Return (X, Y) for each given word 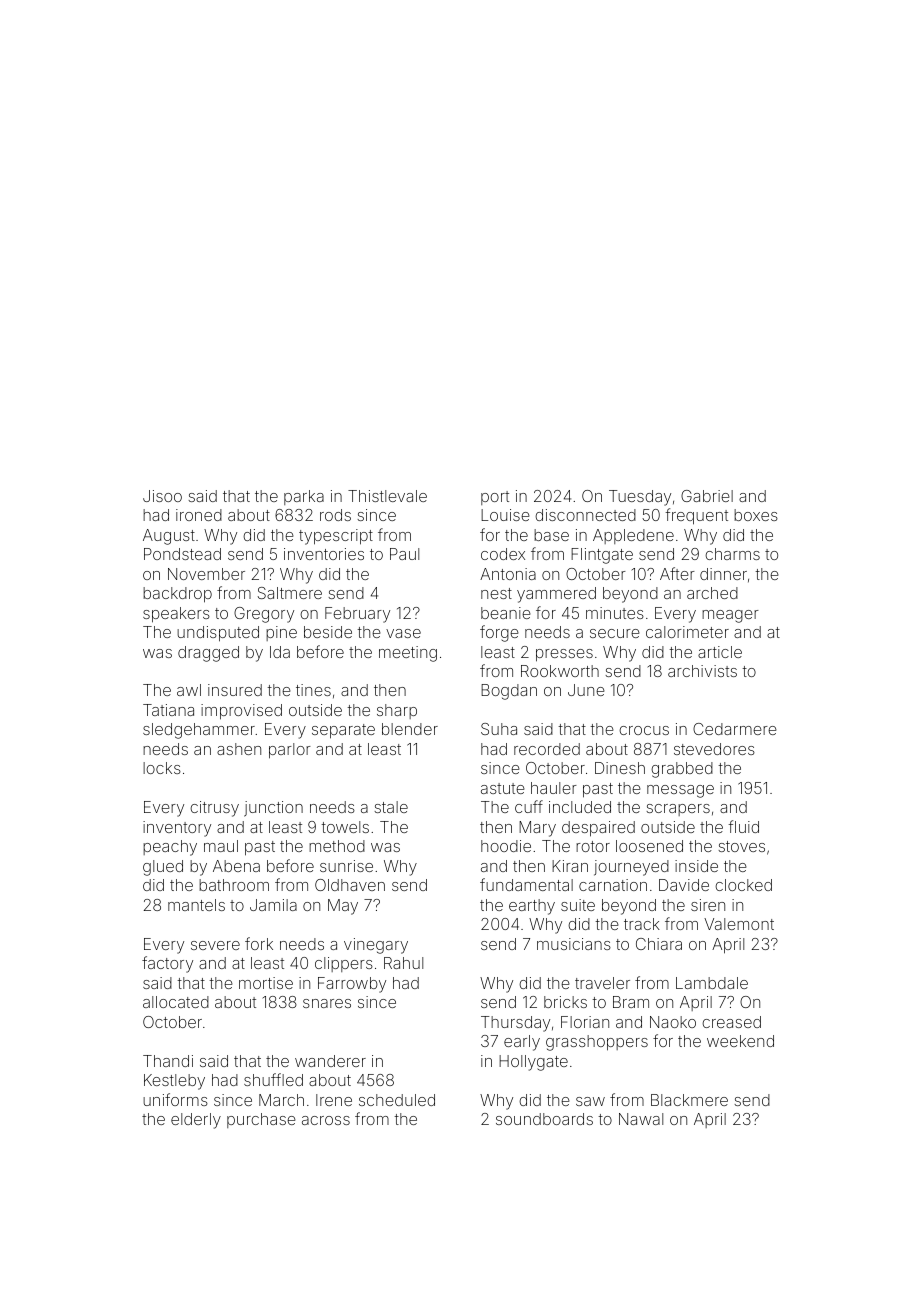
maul (221, 846)
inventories (324, 554)
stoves (741, 846)
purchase (261, 1120)
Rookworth (560, 671)
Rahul (403, 963)
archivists (702, 671)
